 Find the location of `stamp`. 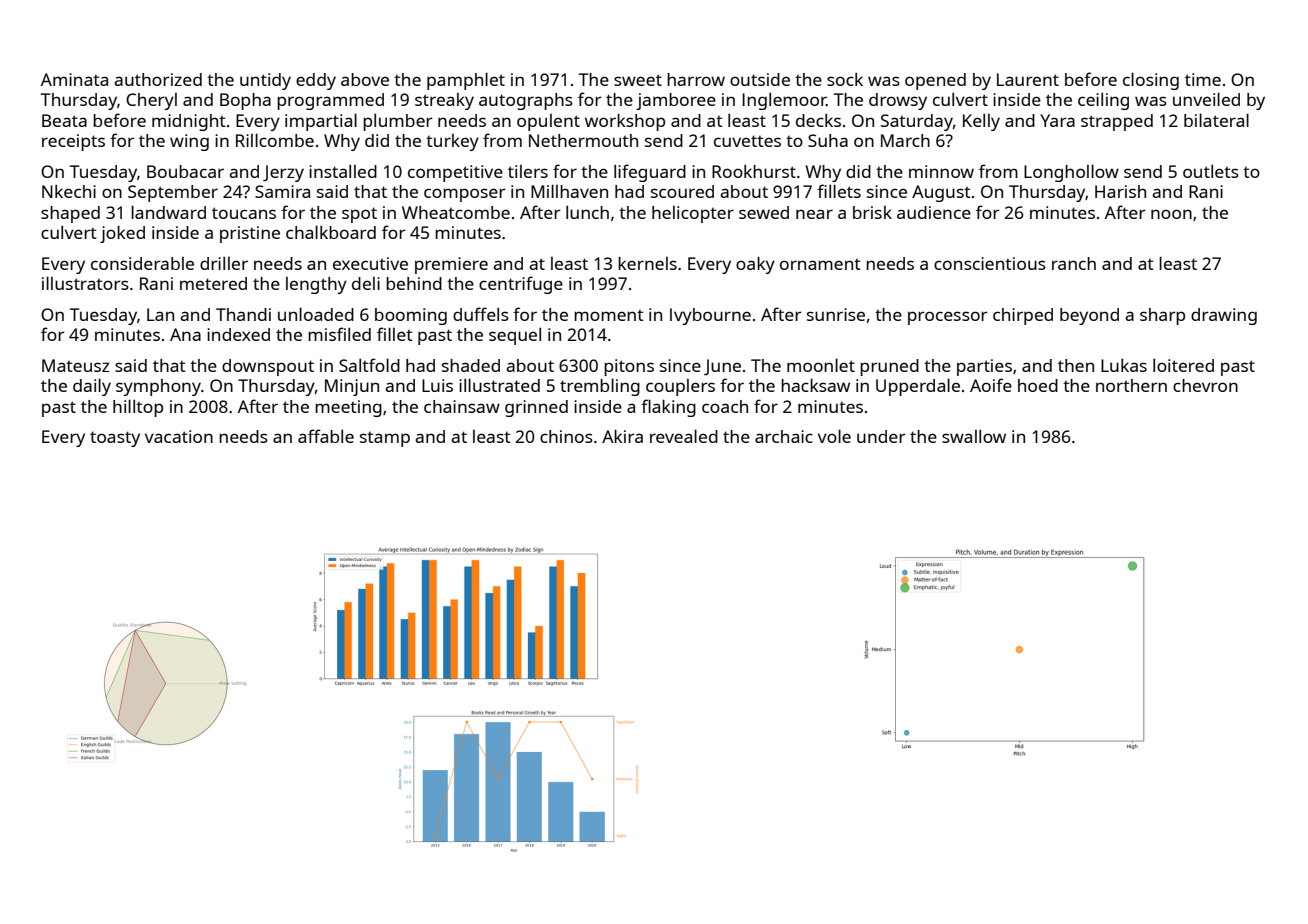

stamp is located at coordinates (385, 439).
